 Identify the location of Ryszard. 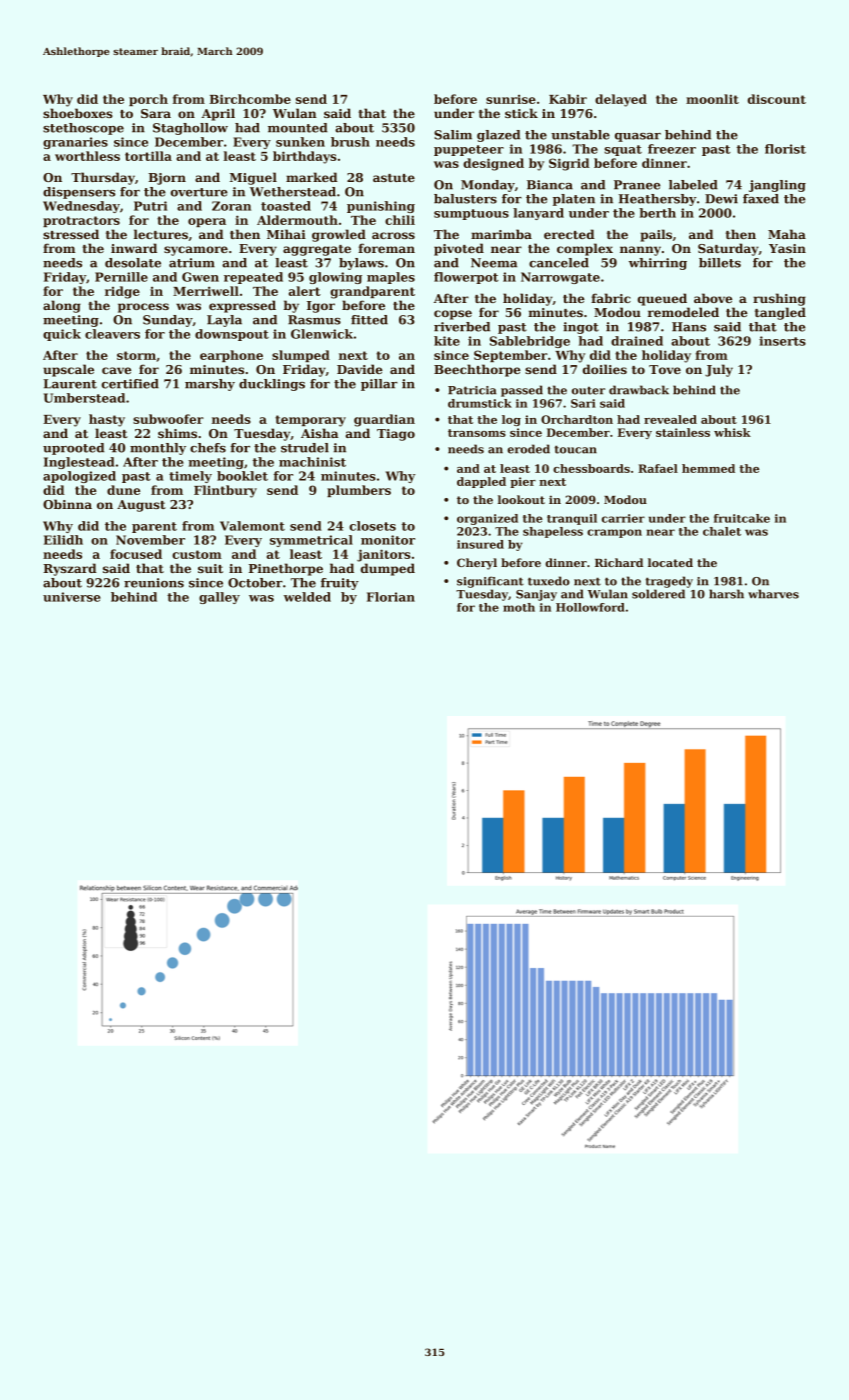
(70, 569).
